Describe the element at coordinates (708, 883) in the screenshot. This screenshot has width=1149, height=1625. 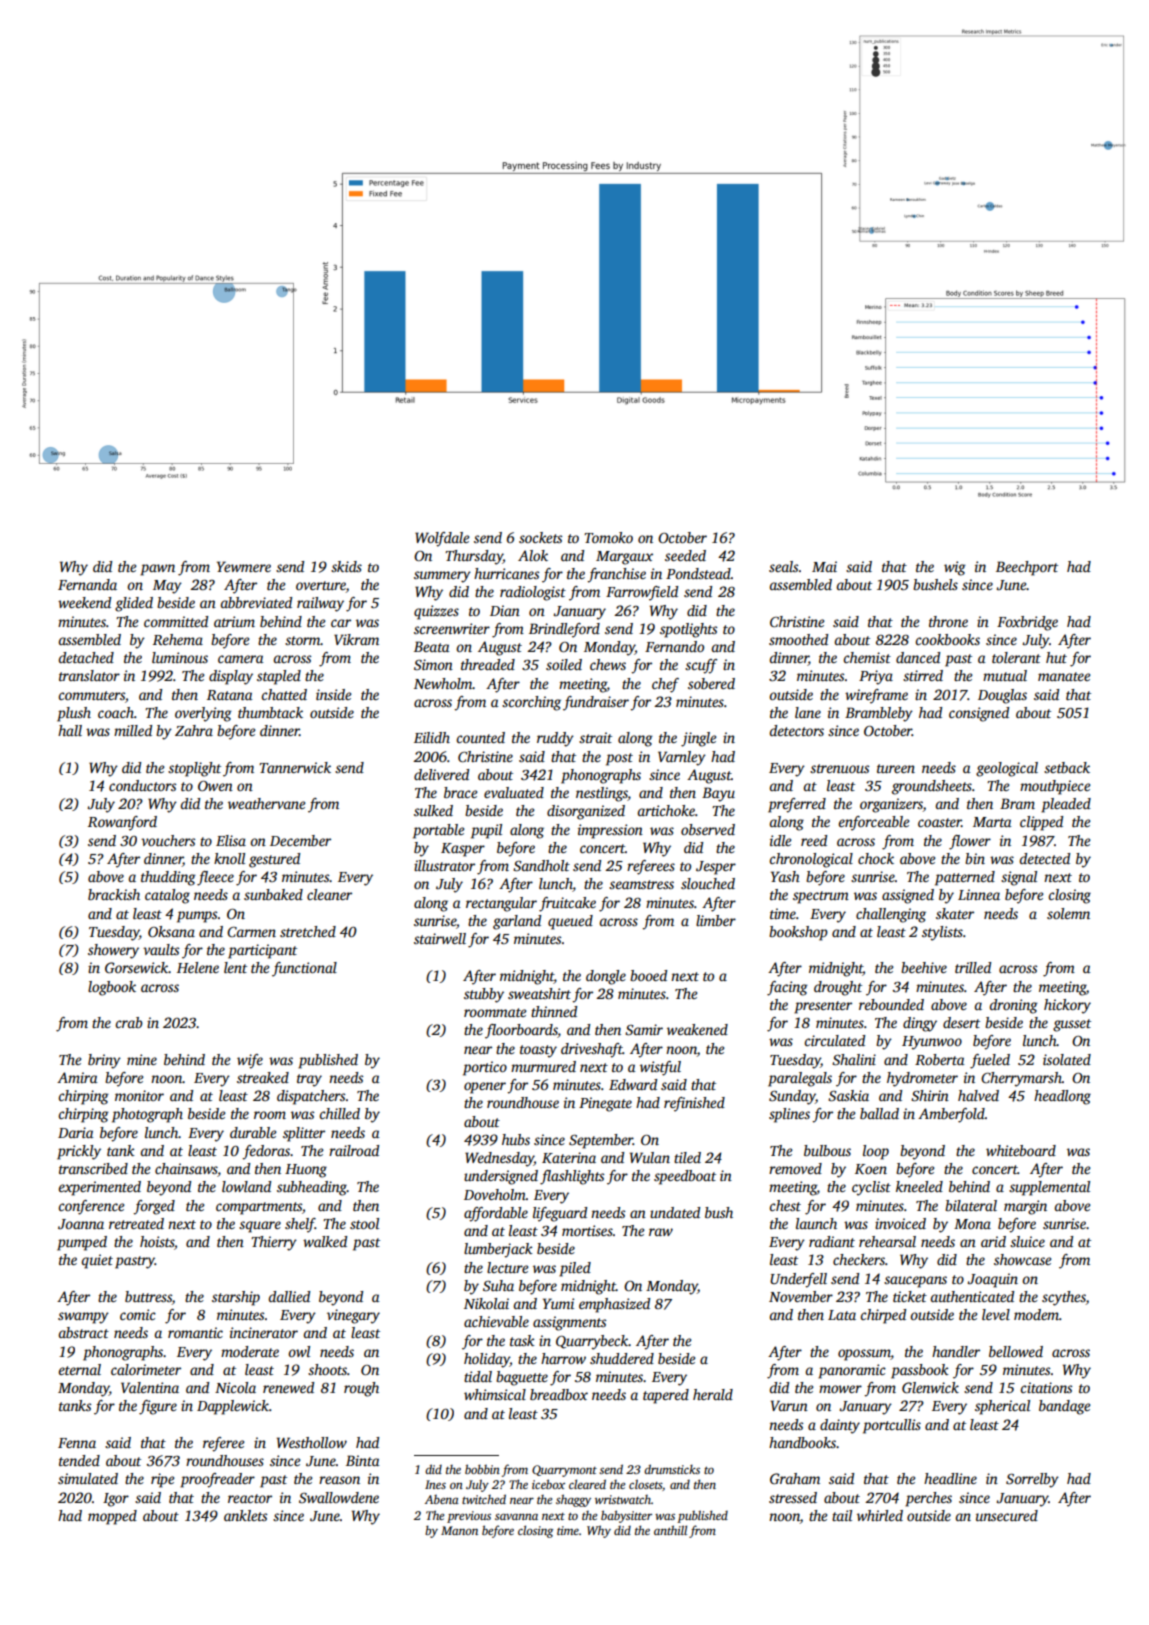
I see `slouched` at that location.
